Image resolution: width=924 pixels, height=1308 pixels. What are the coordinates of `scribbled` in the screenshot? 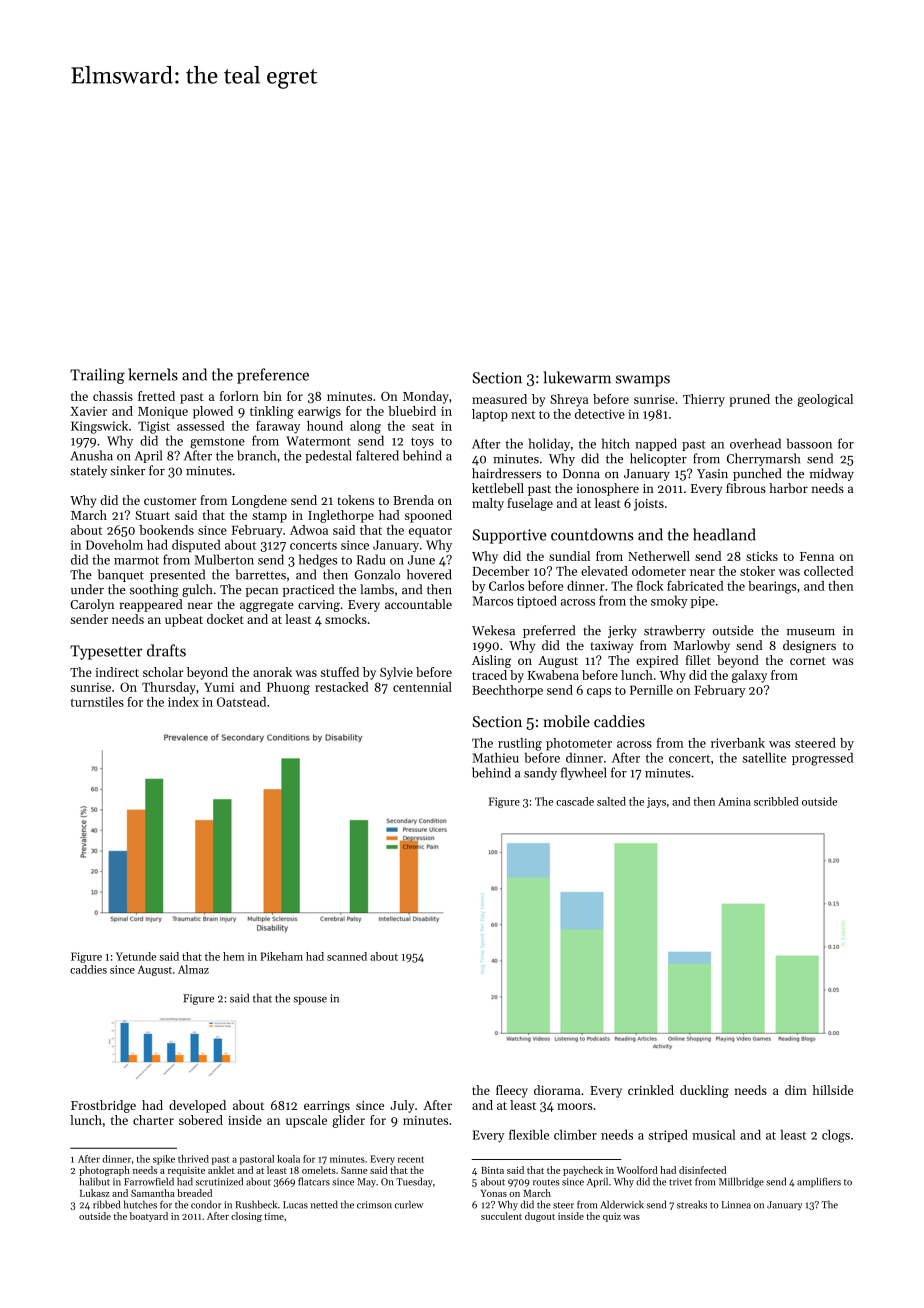 It's located at (776, 801).
